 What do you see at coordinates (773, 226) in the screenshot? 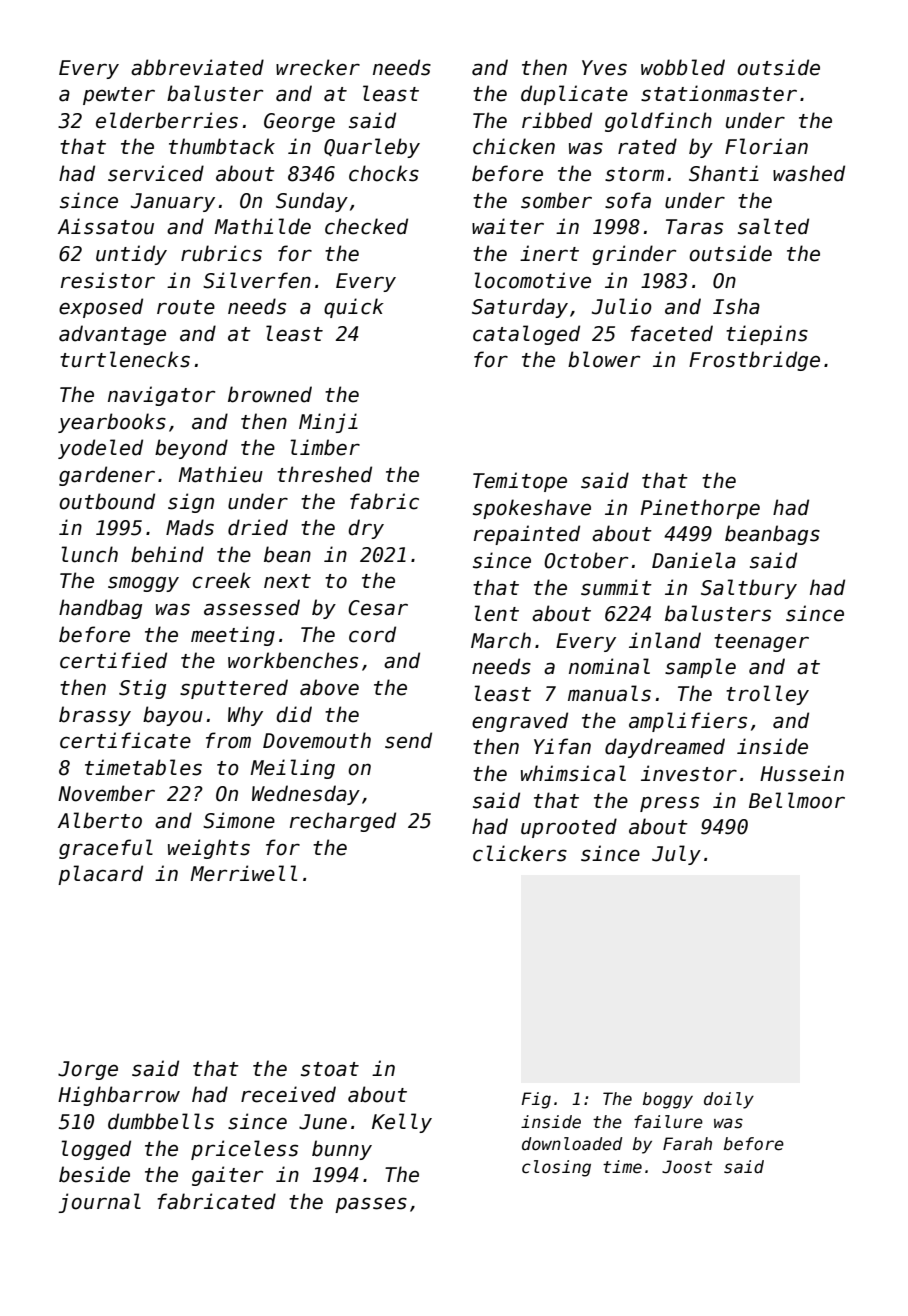
I see `salted` at bounding box center [773, 226].
